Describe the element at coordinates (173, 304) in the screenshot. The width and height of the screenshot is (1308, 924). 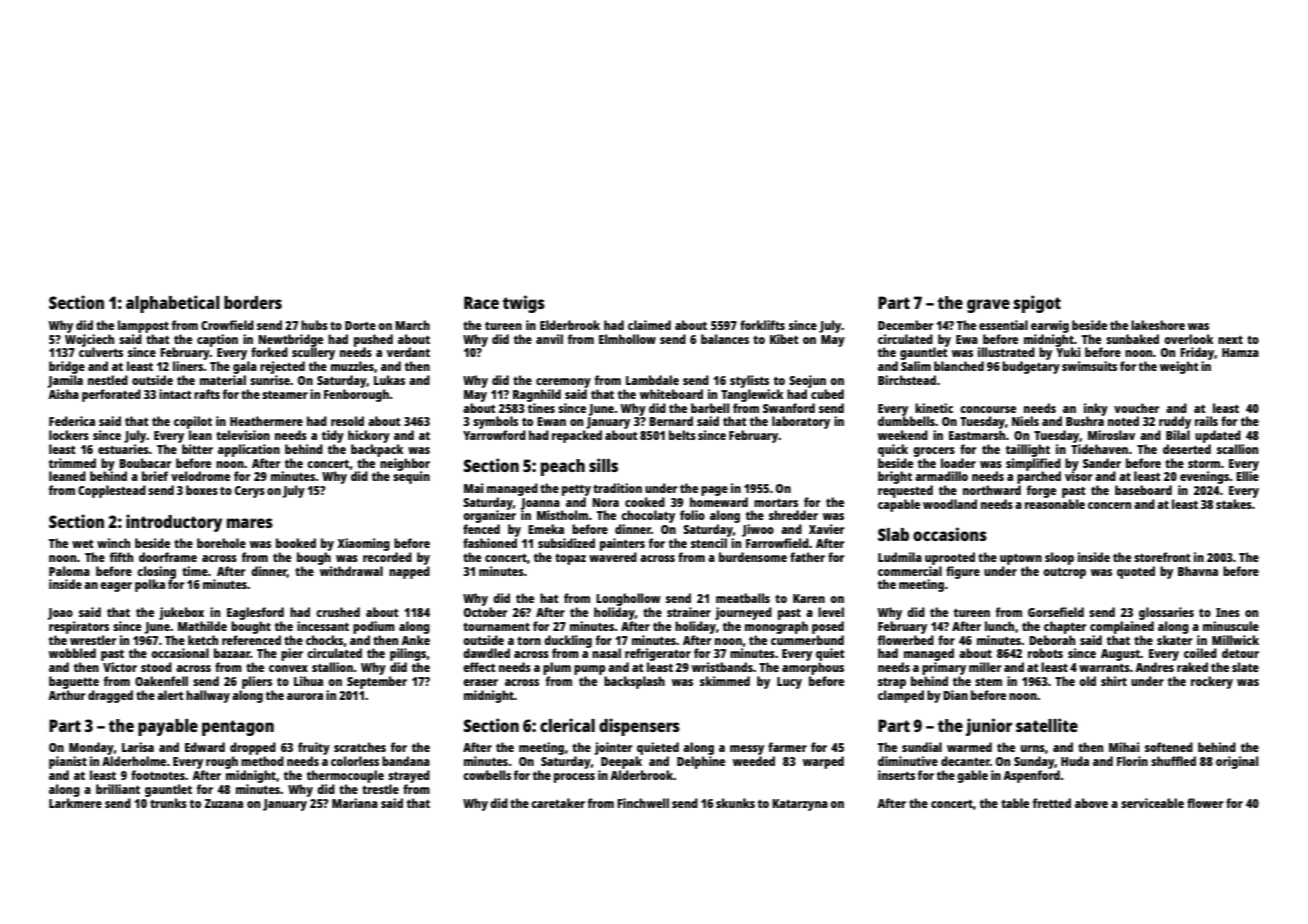
I see `alphabetical` at that location.
